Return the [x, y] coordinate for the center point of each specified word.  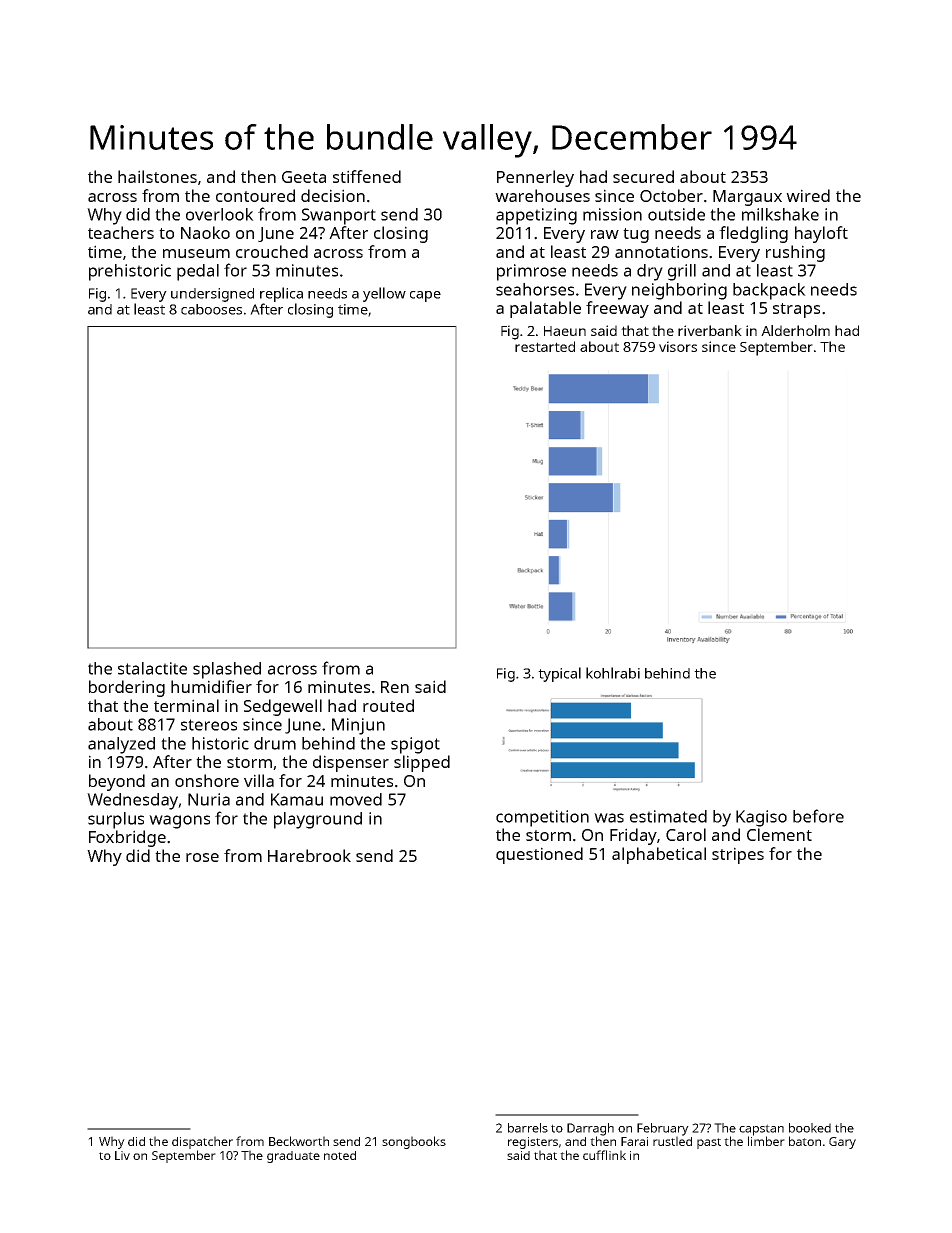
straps [796, 310]
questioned [539, 855]
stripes [738, 855]
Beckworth [299, 1141]
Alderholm [795, 330]
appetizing [536, 216]
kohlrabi [613, 673]
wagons [179, 822]
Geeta [304, 177]
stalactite [152, 668]
